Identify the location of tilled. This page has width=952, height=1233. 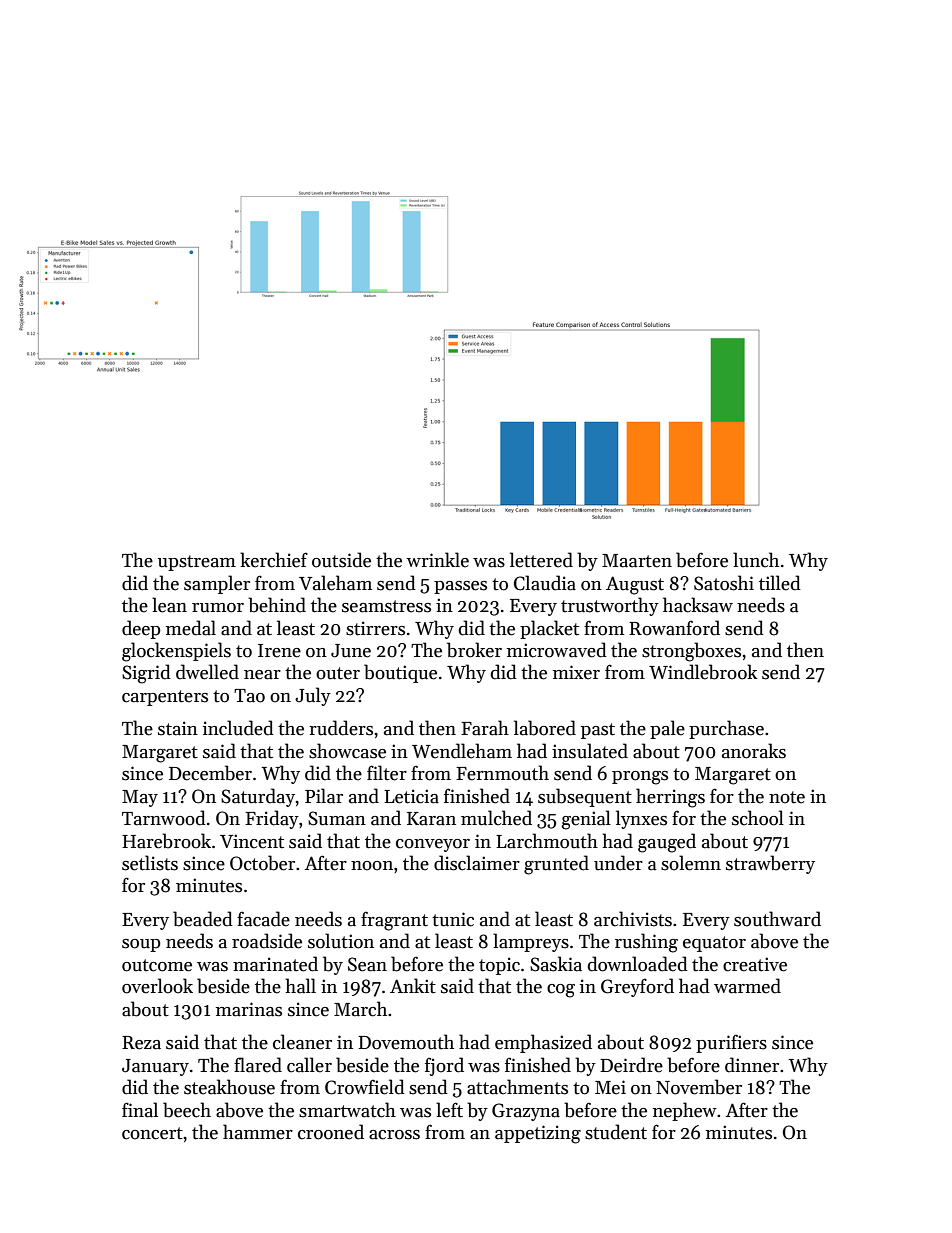
(780, 583).
